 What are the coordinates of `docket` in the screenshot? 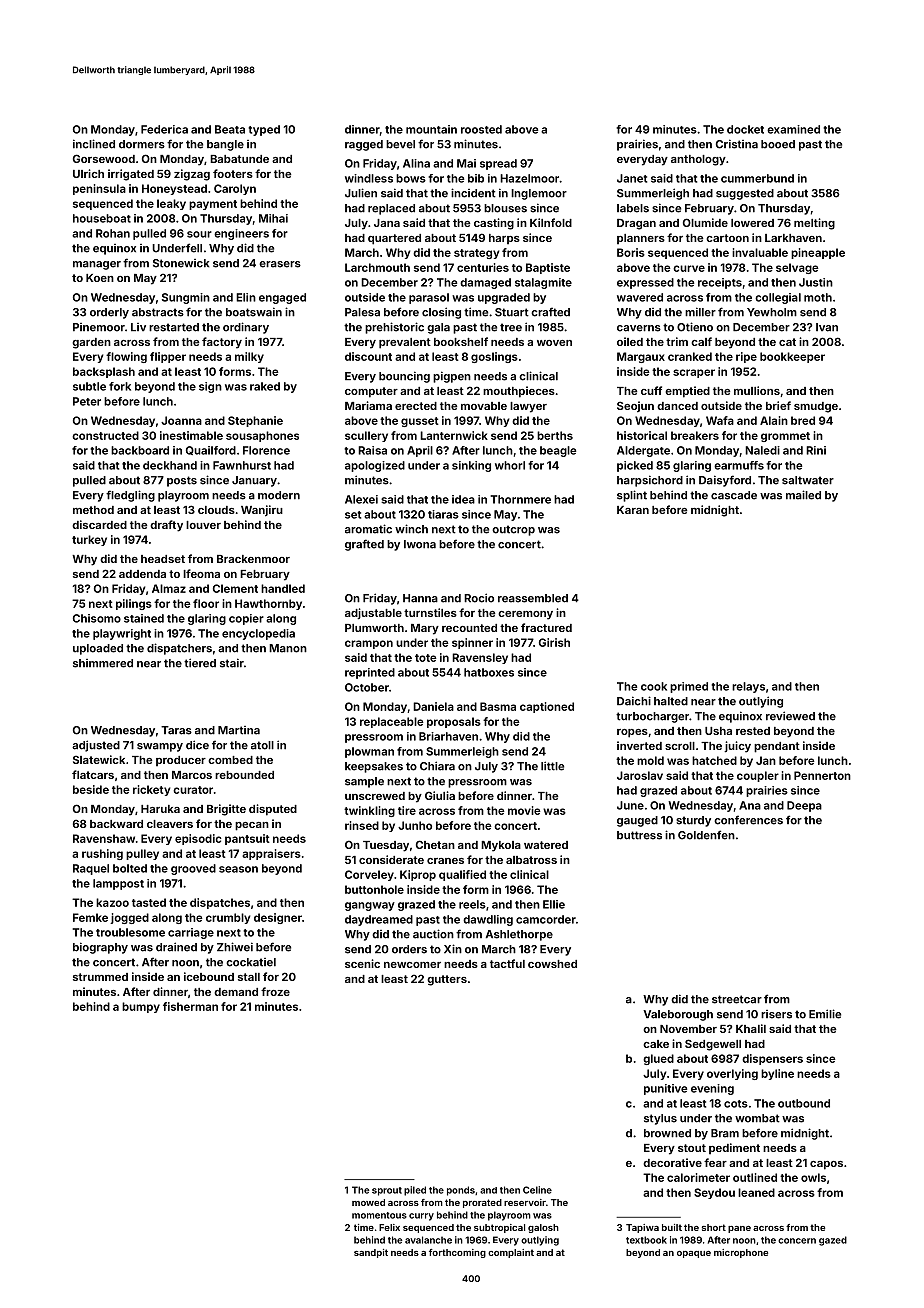 It's located at (745, 129).
